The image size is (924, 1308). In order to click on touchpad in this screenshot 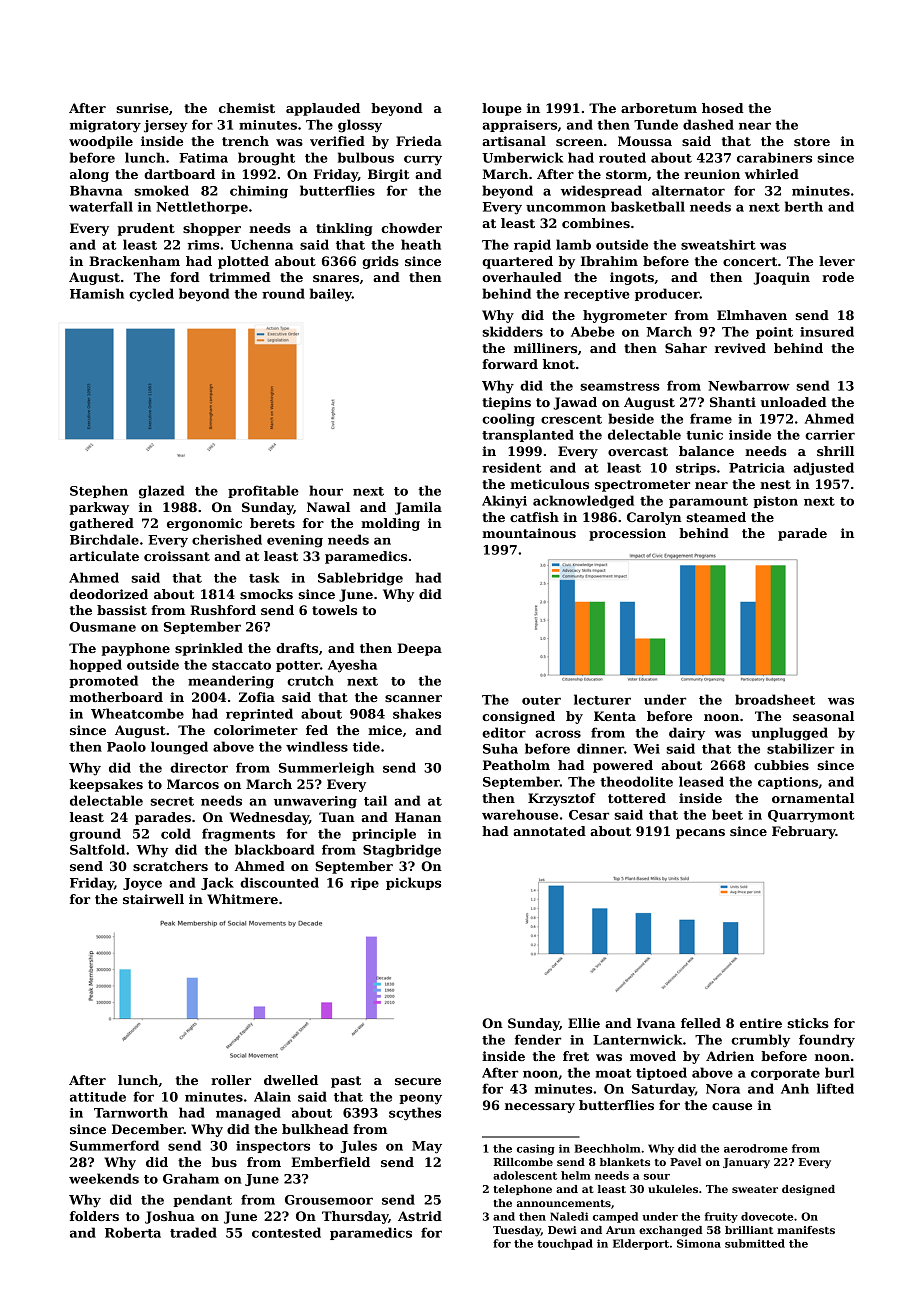, I will do `click(565, 1244)`.
